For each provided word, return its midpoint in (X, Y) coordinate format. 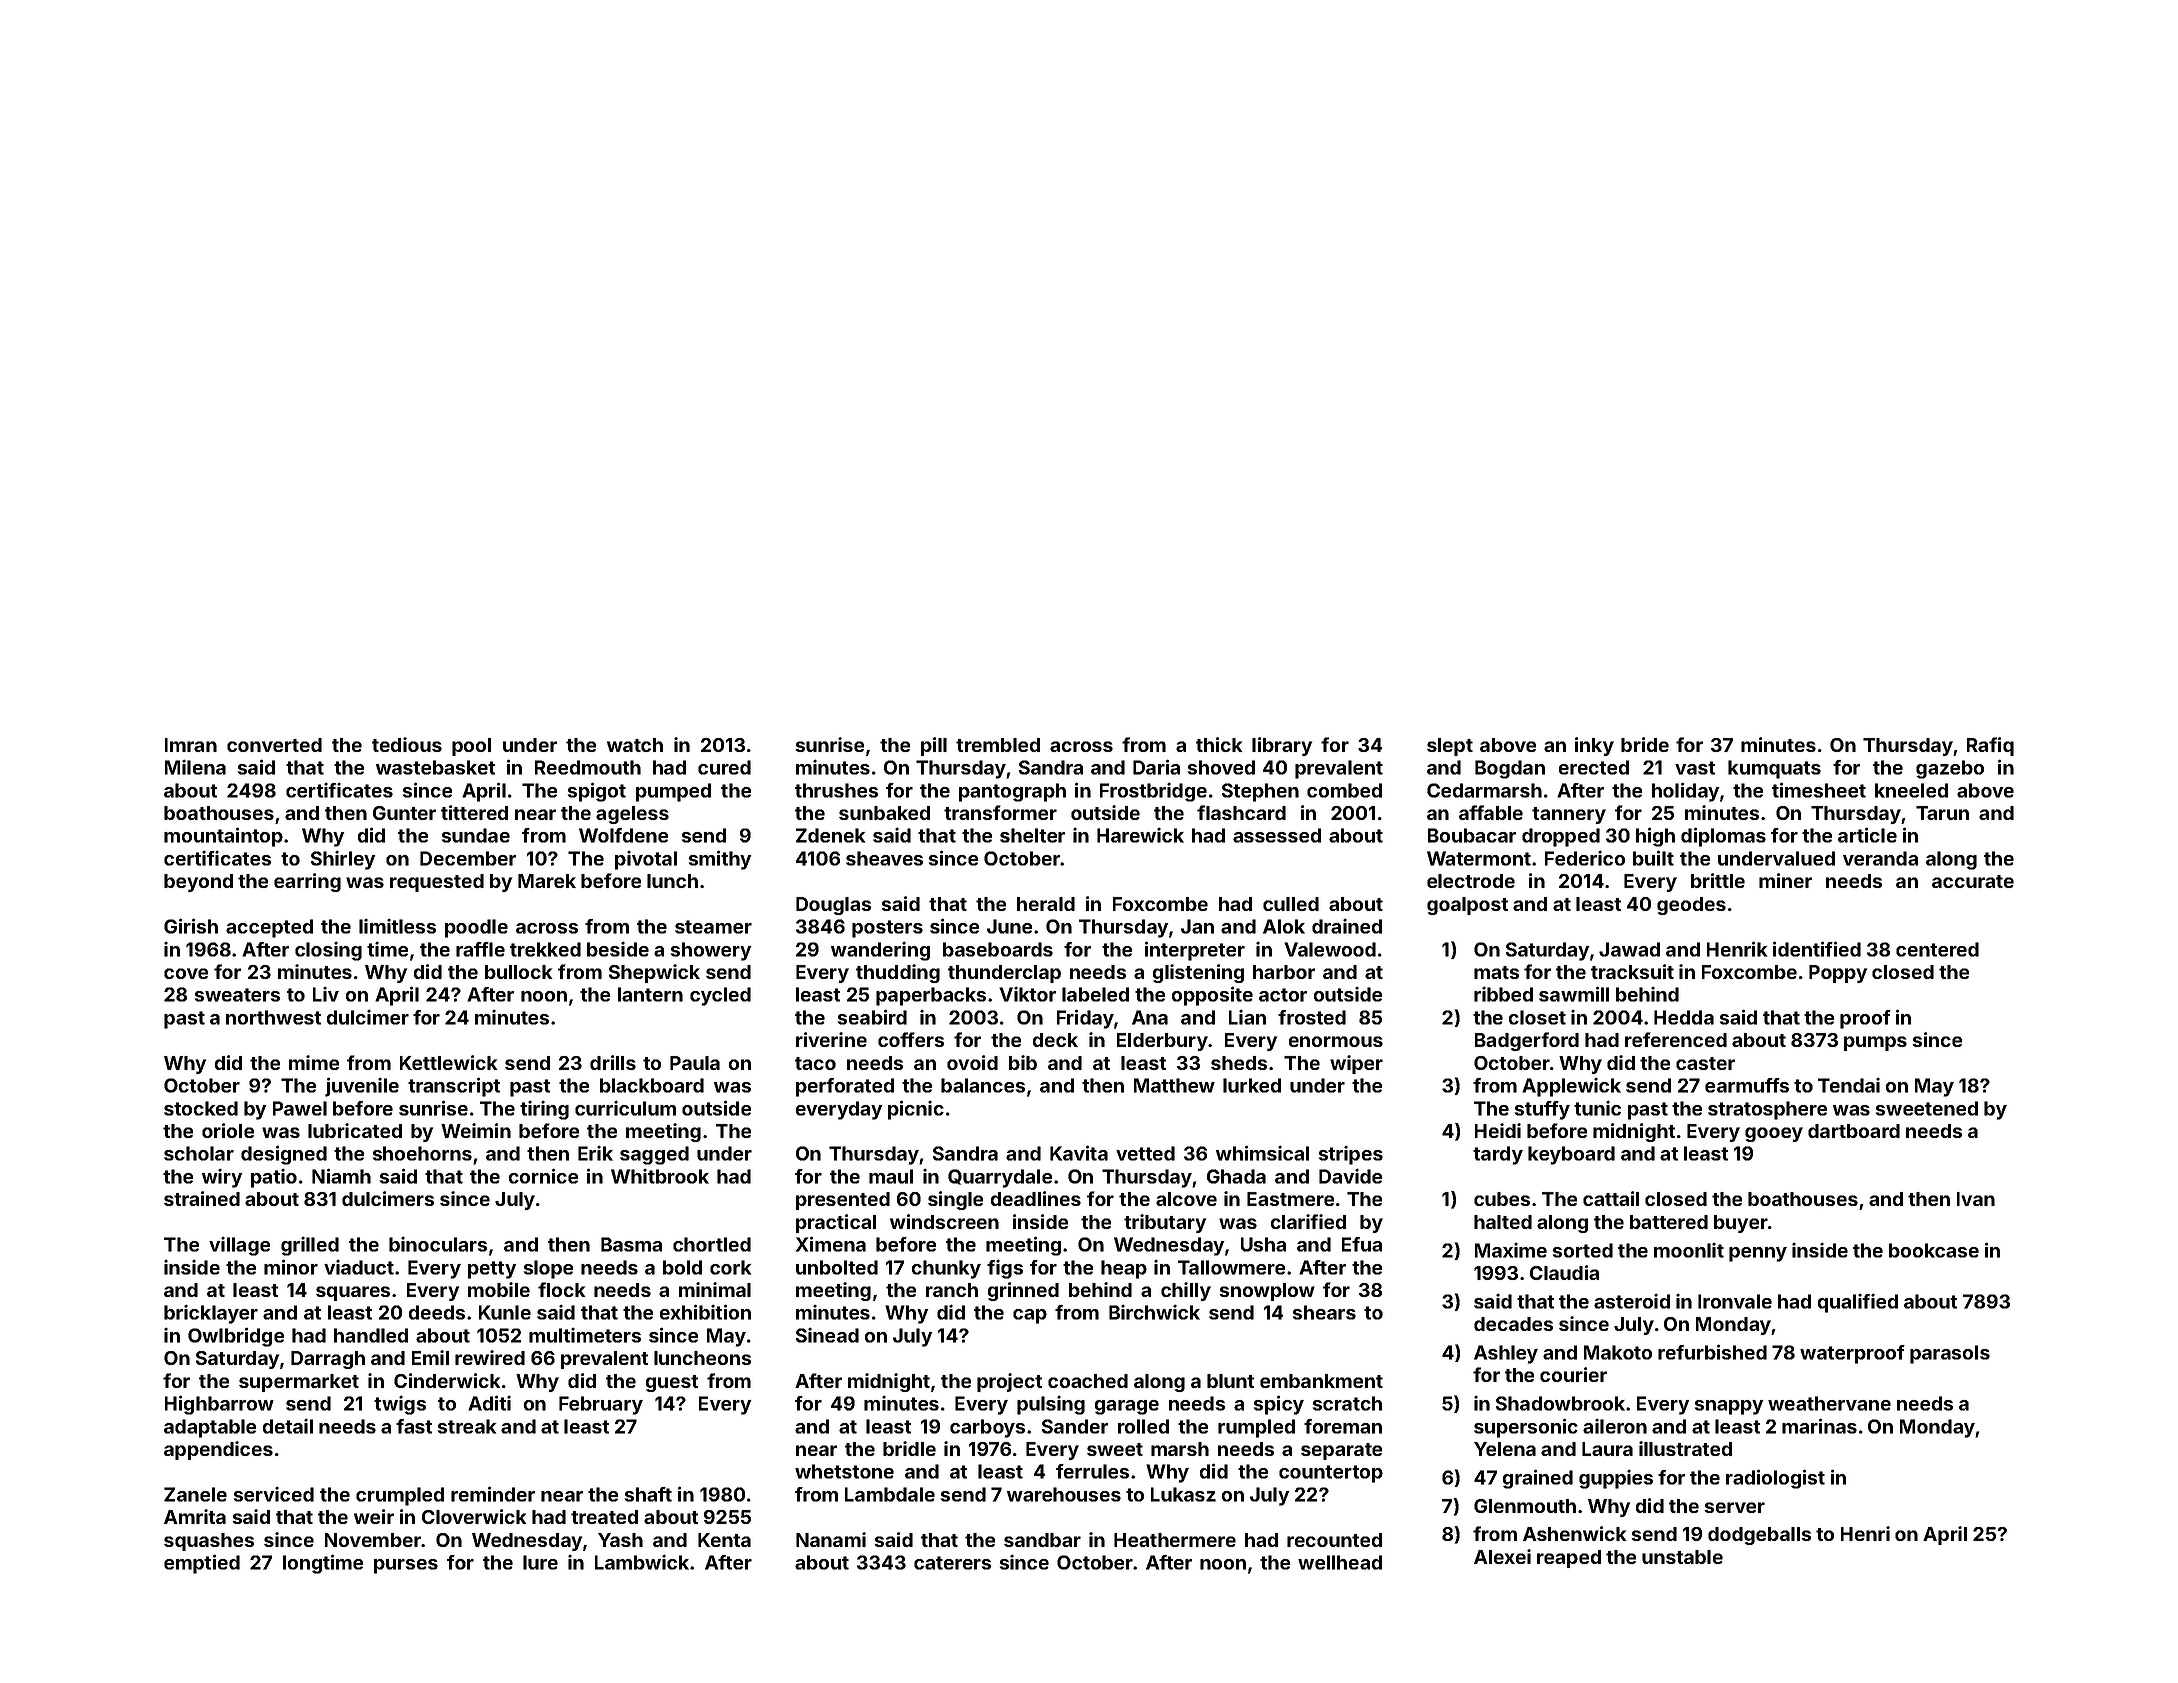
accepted (269, 928)
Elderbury (1162, 1042)
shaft (648, 1494)
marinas (1819, 1426)
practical (836, 1223)
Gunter (404, 813)
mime (314, 1062)
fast (414, 1426)
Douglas (833, 906)
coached (1088, 1381)
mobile (499, 1289)
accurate (1973, 881)
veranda (1880, 858)
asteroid (1632, 1301)
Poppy (1838, 974)
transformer (1000, 812)
